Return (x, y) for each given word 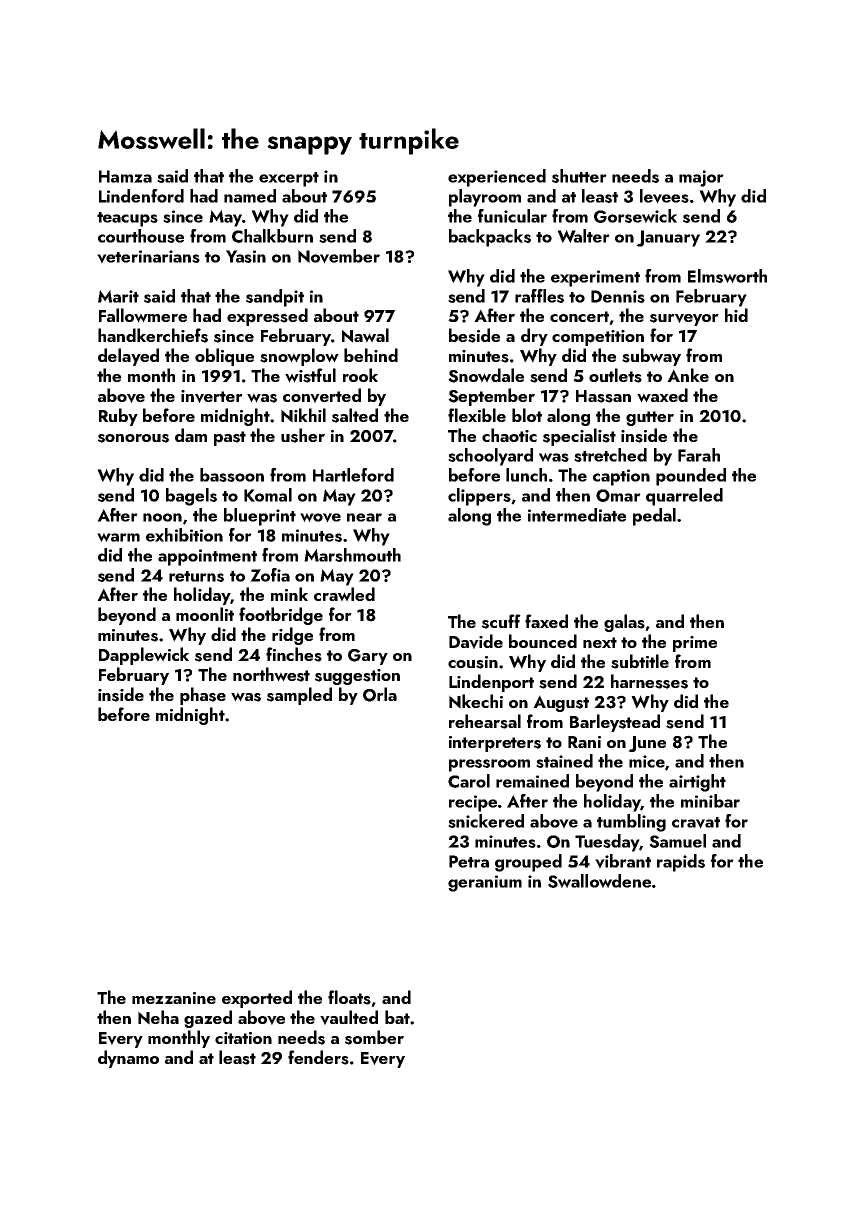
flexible (477, 415)
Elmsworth (727, 276)
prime (695, 644)
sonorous (133, 438)
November (339, 256)
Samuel (677, 841)
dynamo (128, 1059)
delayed (128, 357)
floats (349, 997)
